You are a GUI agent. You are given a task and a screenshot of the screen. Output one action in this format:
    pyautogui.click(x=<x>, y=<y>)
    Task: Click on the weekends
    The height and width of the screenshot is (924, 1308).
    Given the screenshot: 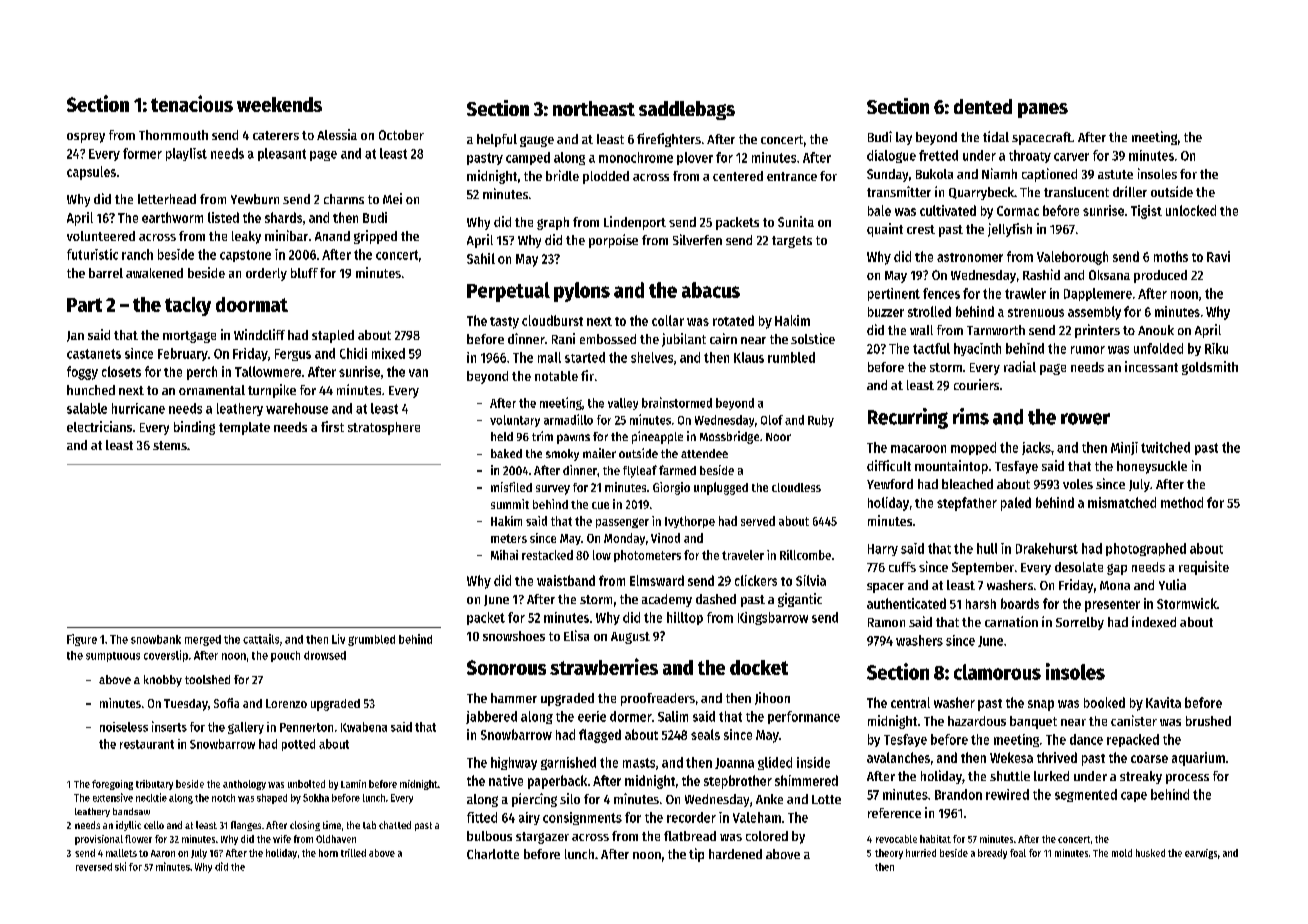 What is the action you would take?
    pyautogui.click(x=279, y=104)
